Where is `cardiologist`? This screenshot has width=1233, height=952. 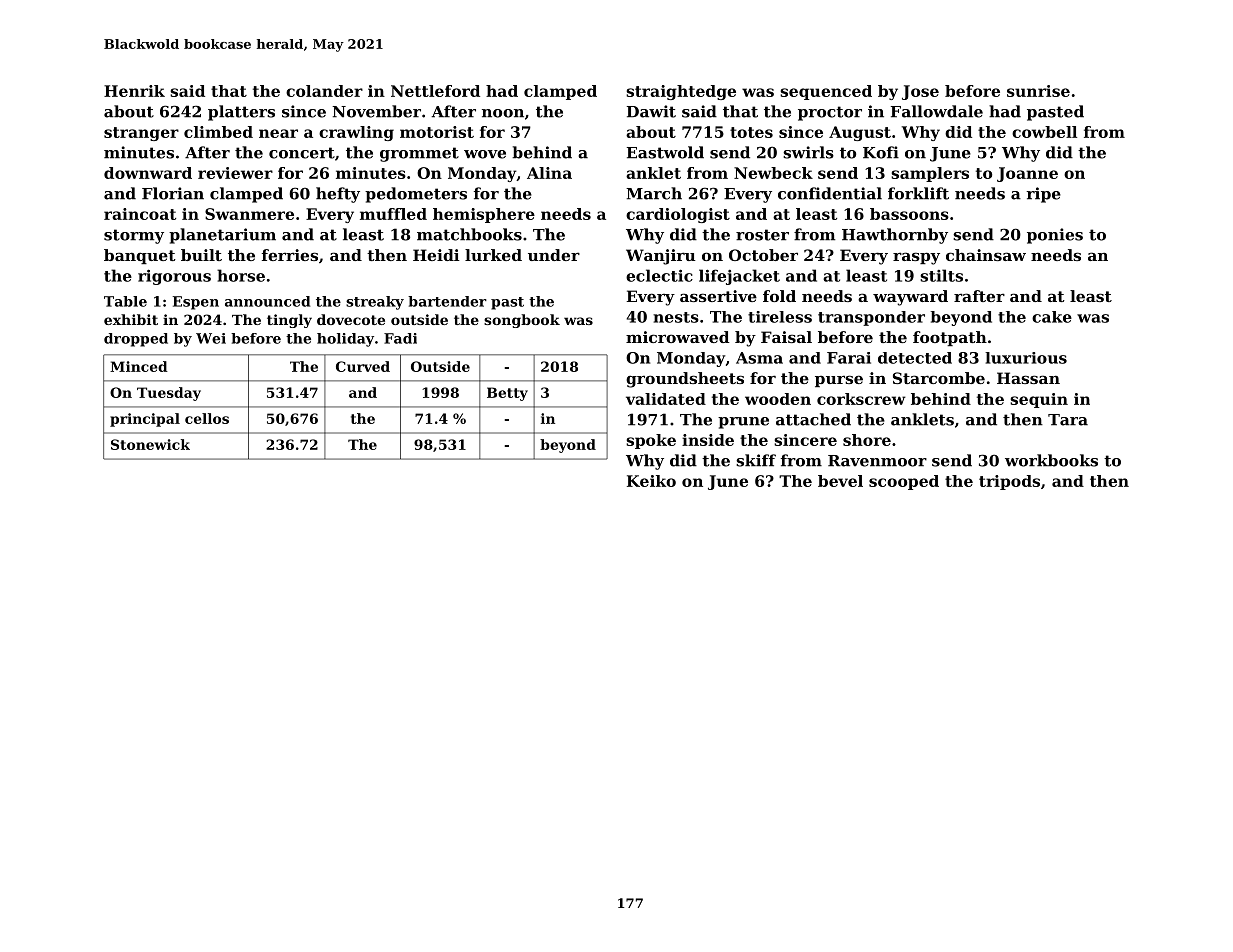
cardiologist is located at coordinates (678, 215).
